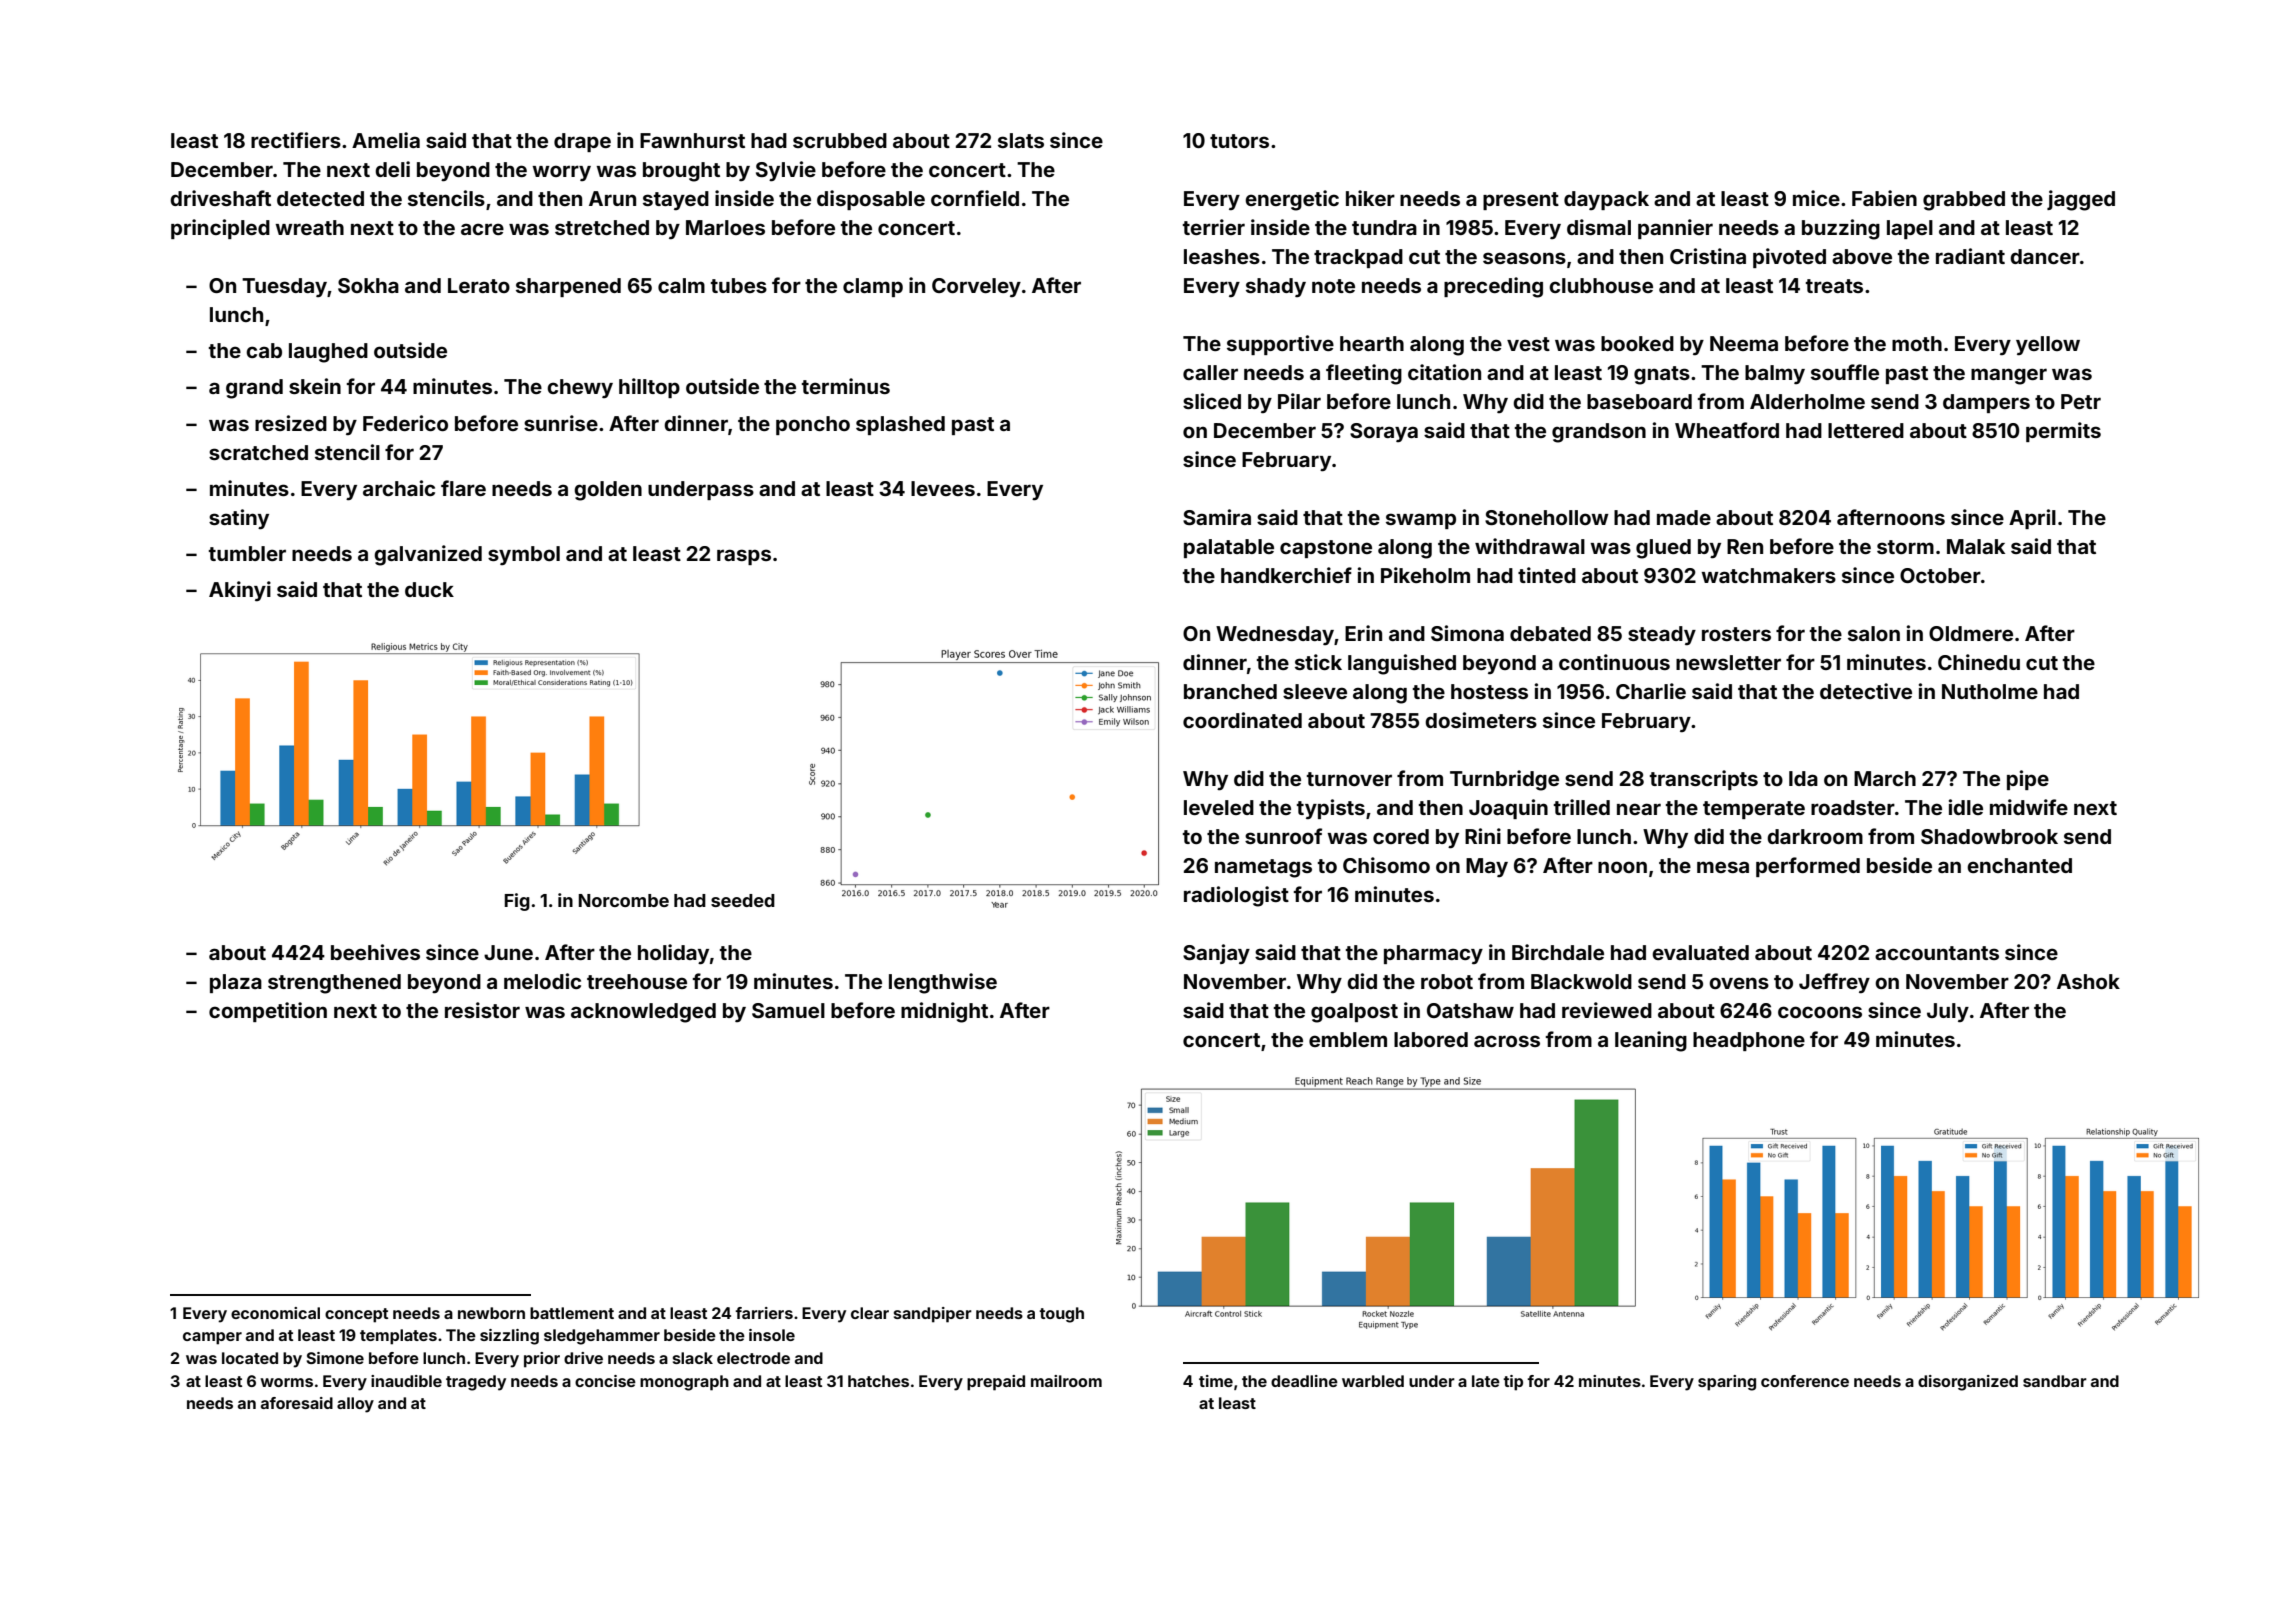 This document has height=1620, width=2292. Describe the element at coordinates (399, 488) in the document. I see `archaic` at that location.
